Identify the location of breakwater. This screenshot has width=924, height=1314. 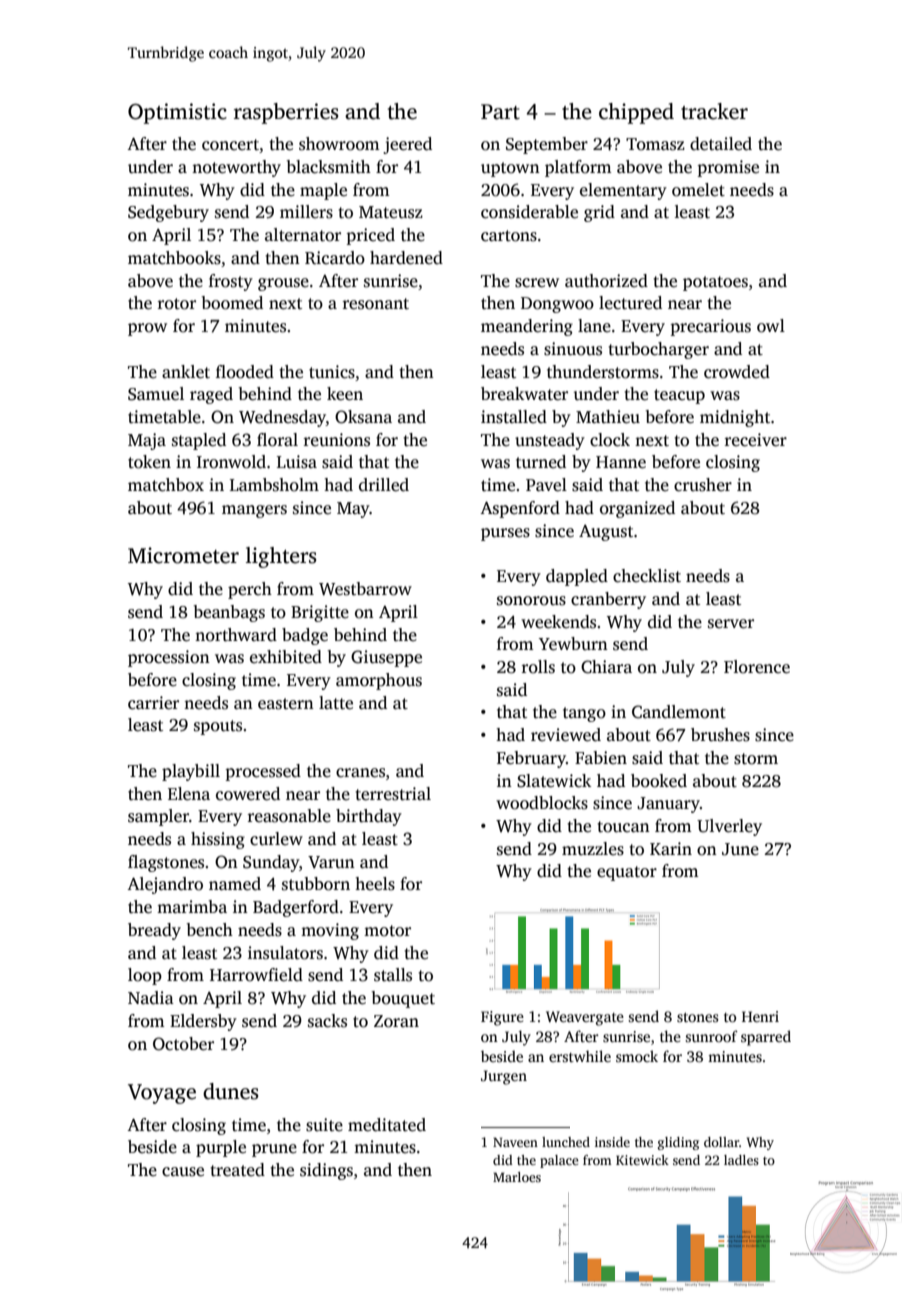
(524, 394).
